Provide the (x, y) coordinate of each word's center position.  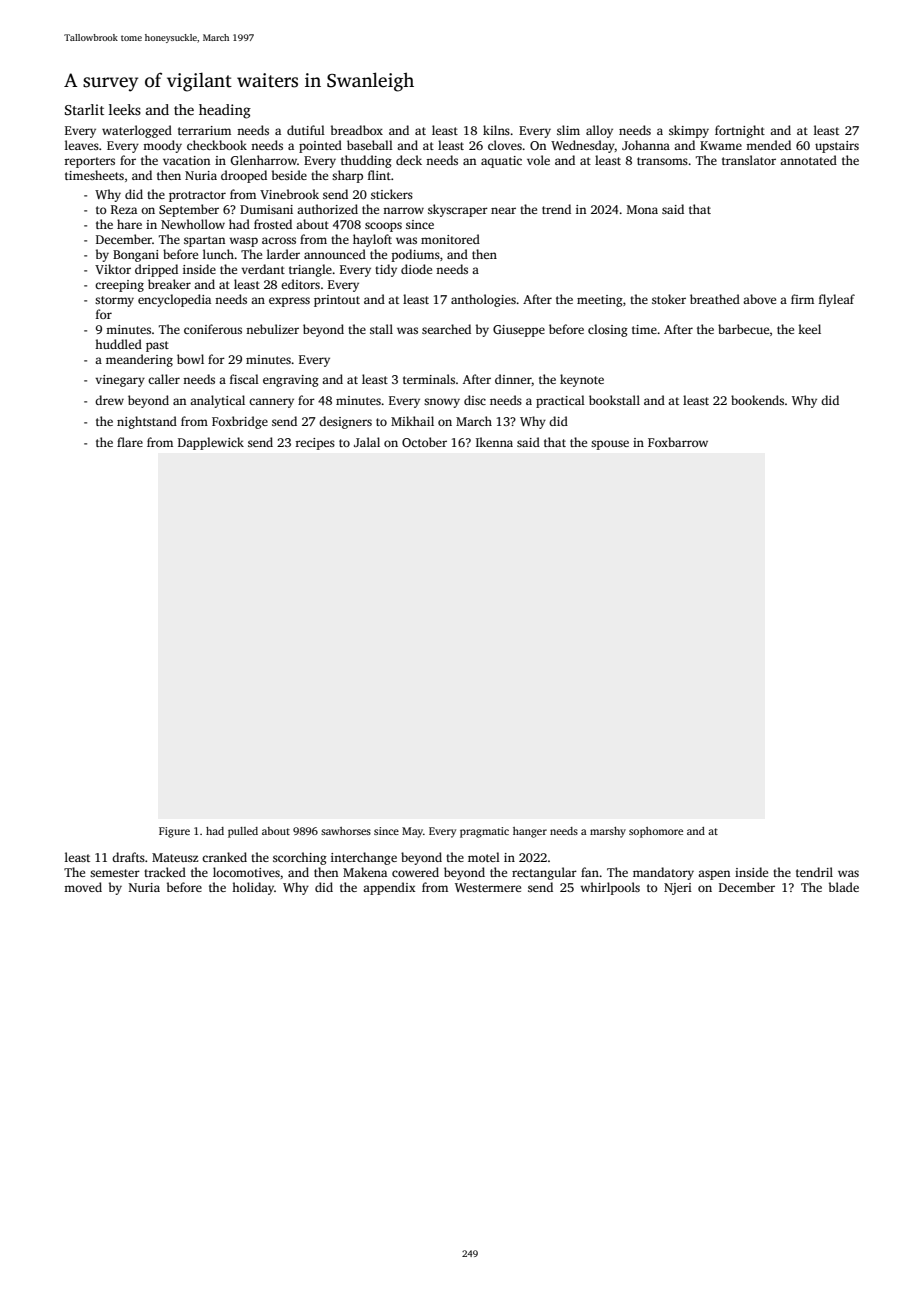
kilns (496, 130)
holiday (253, 888)
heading (225, 111)
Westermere (488, 887)
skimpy (689, 131)
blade (844, 887)
